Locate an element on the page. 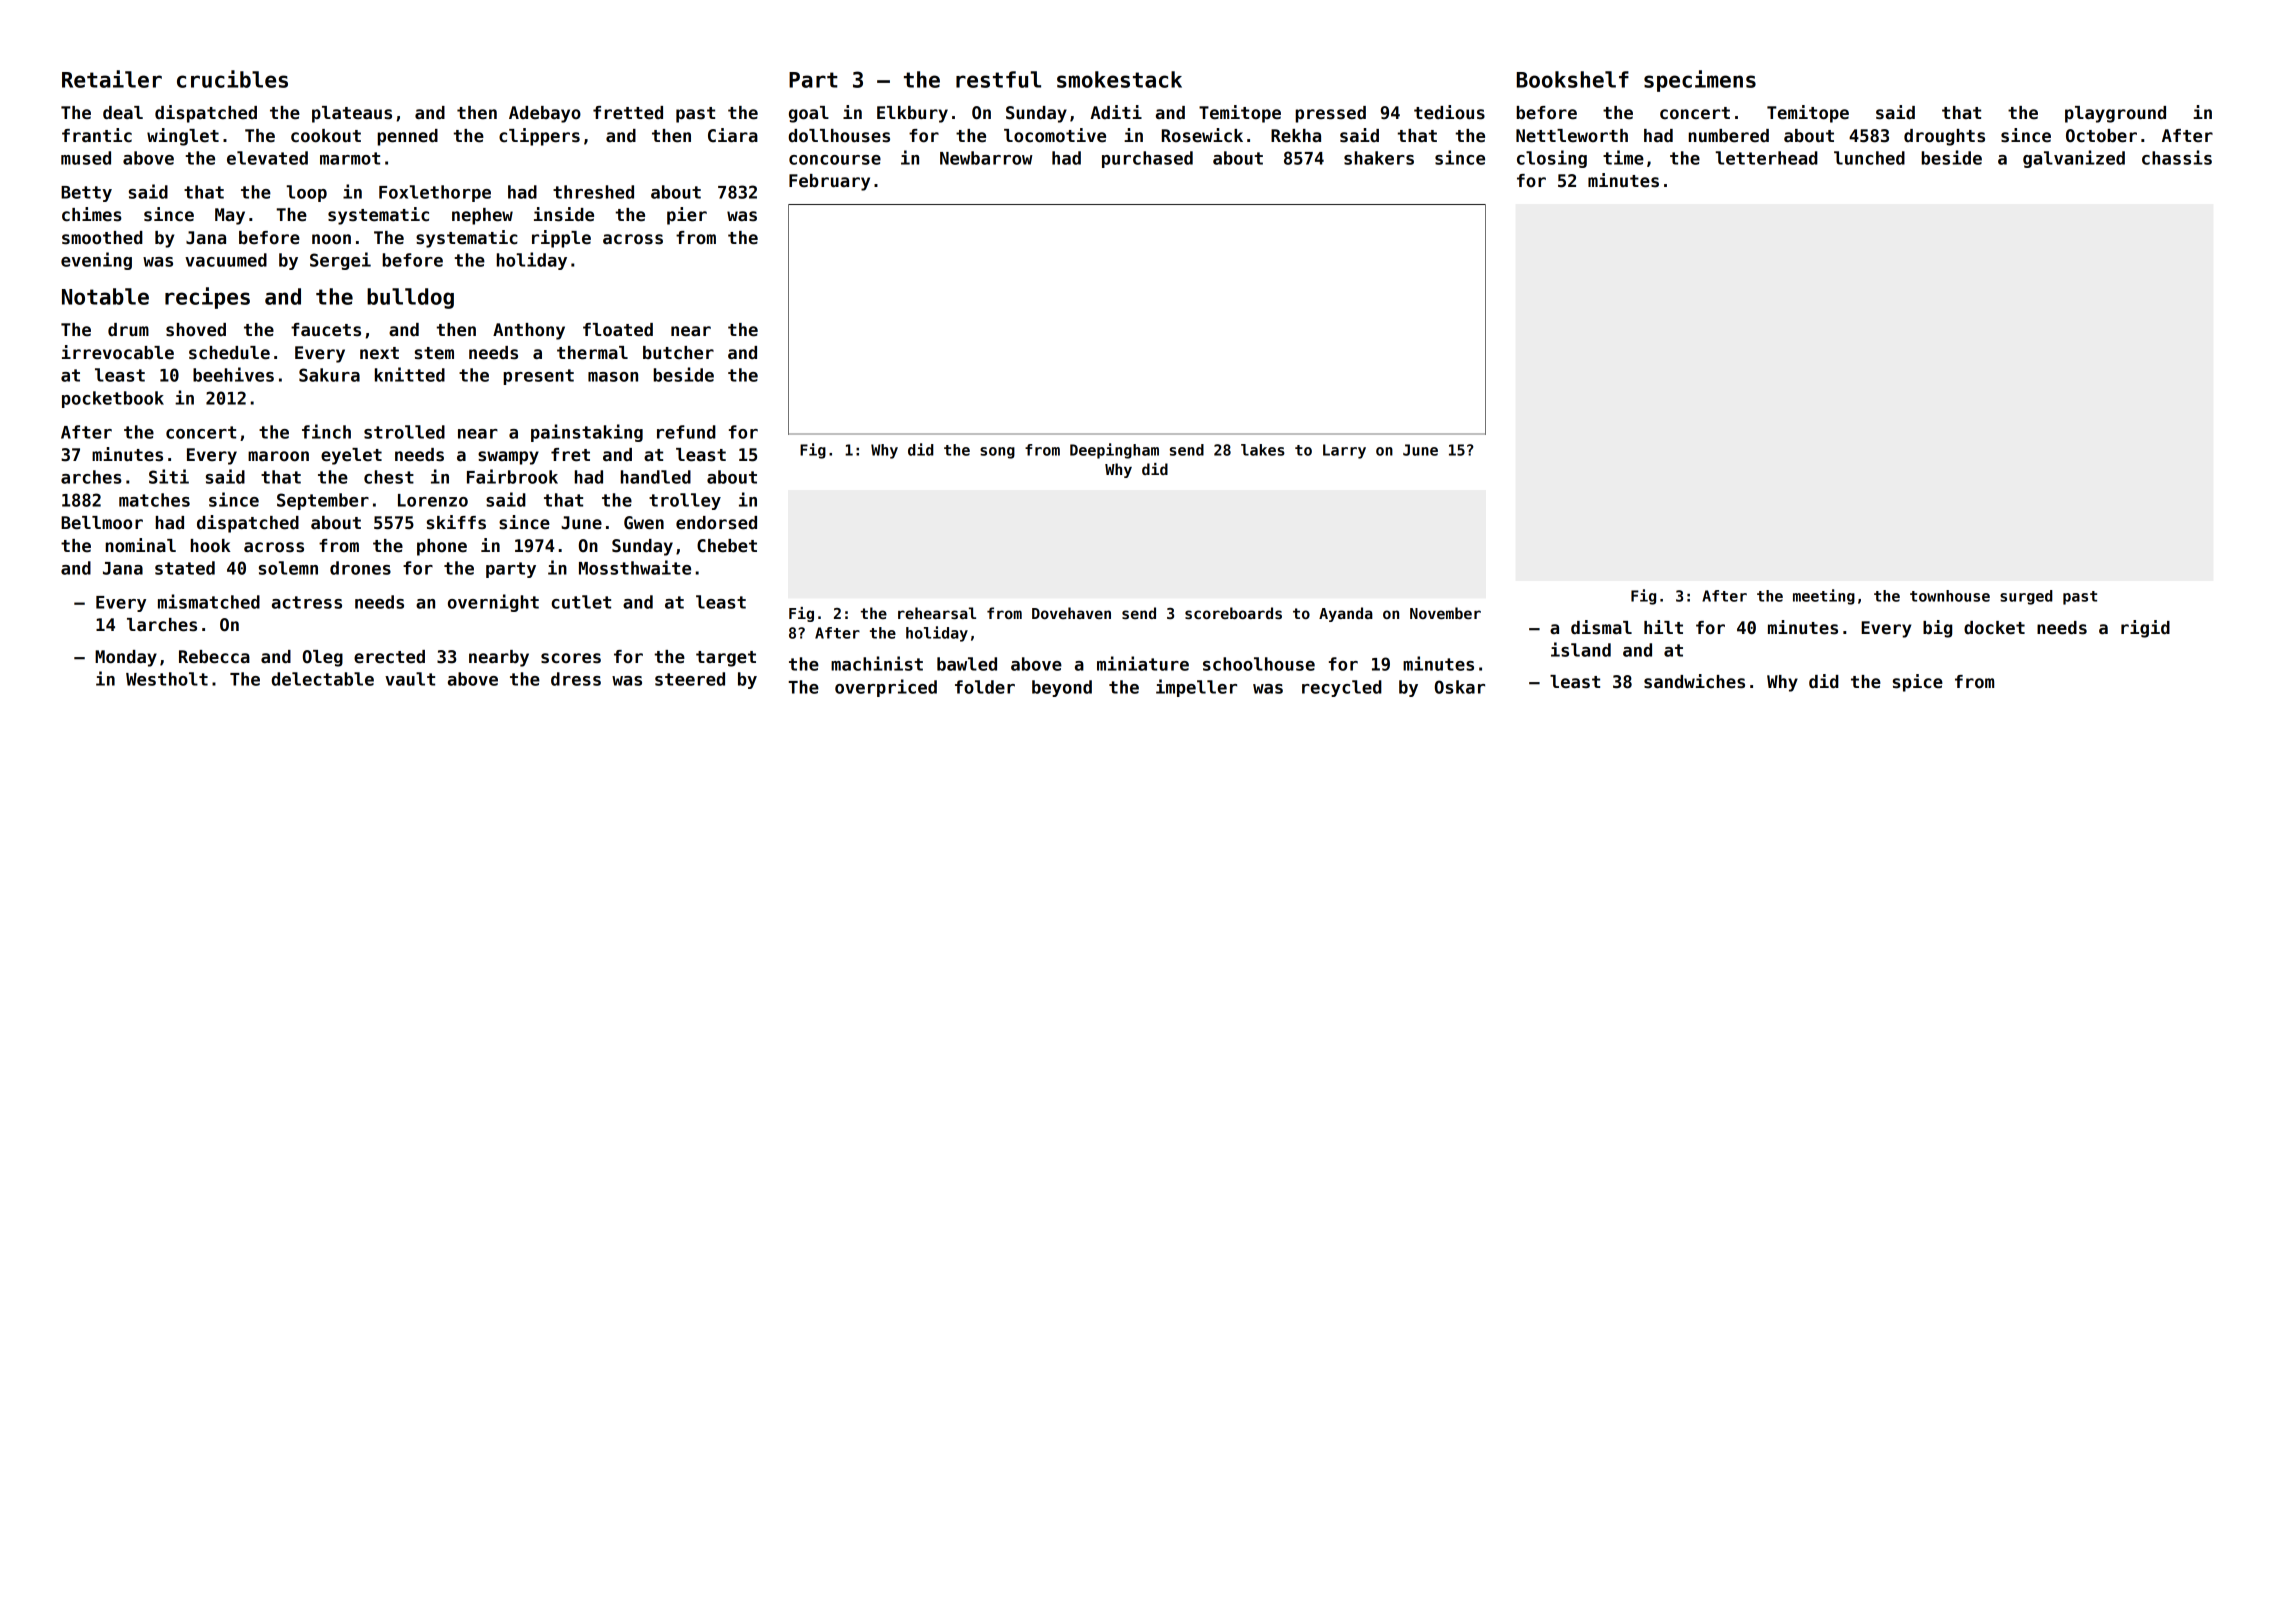  floated is located at coordinates (618, 330).
